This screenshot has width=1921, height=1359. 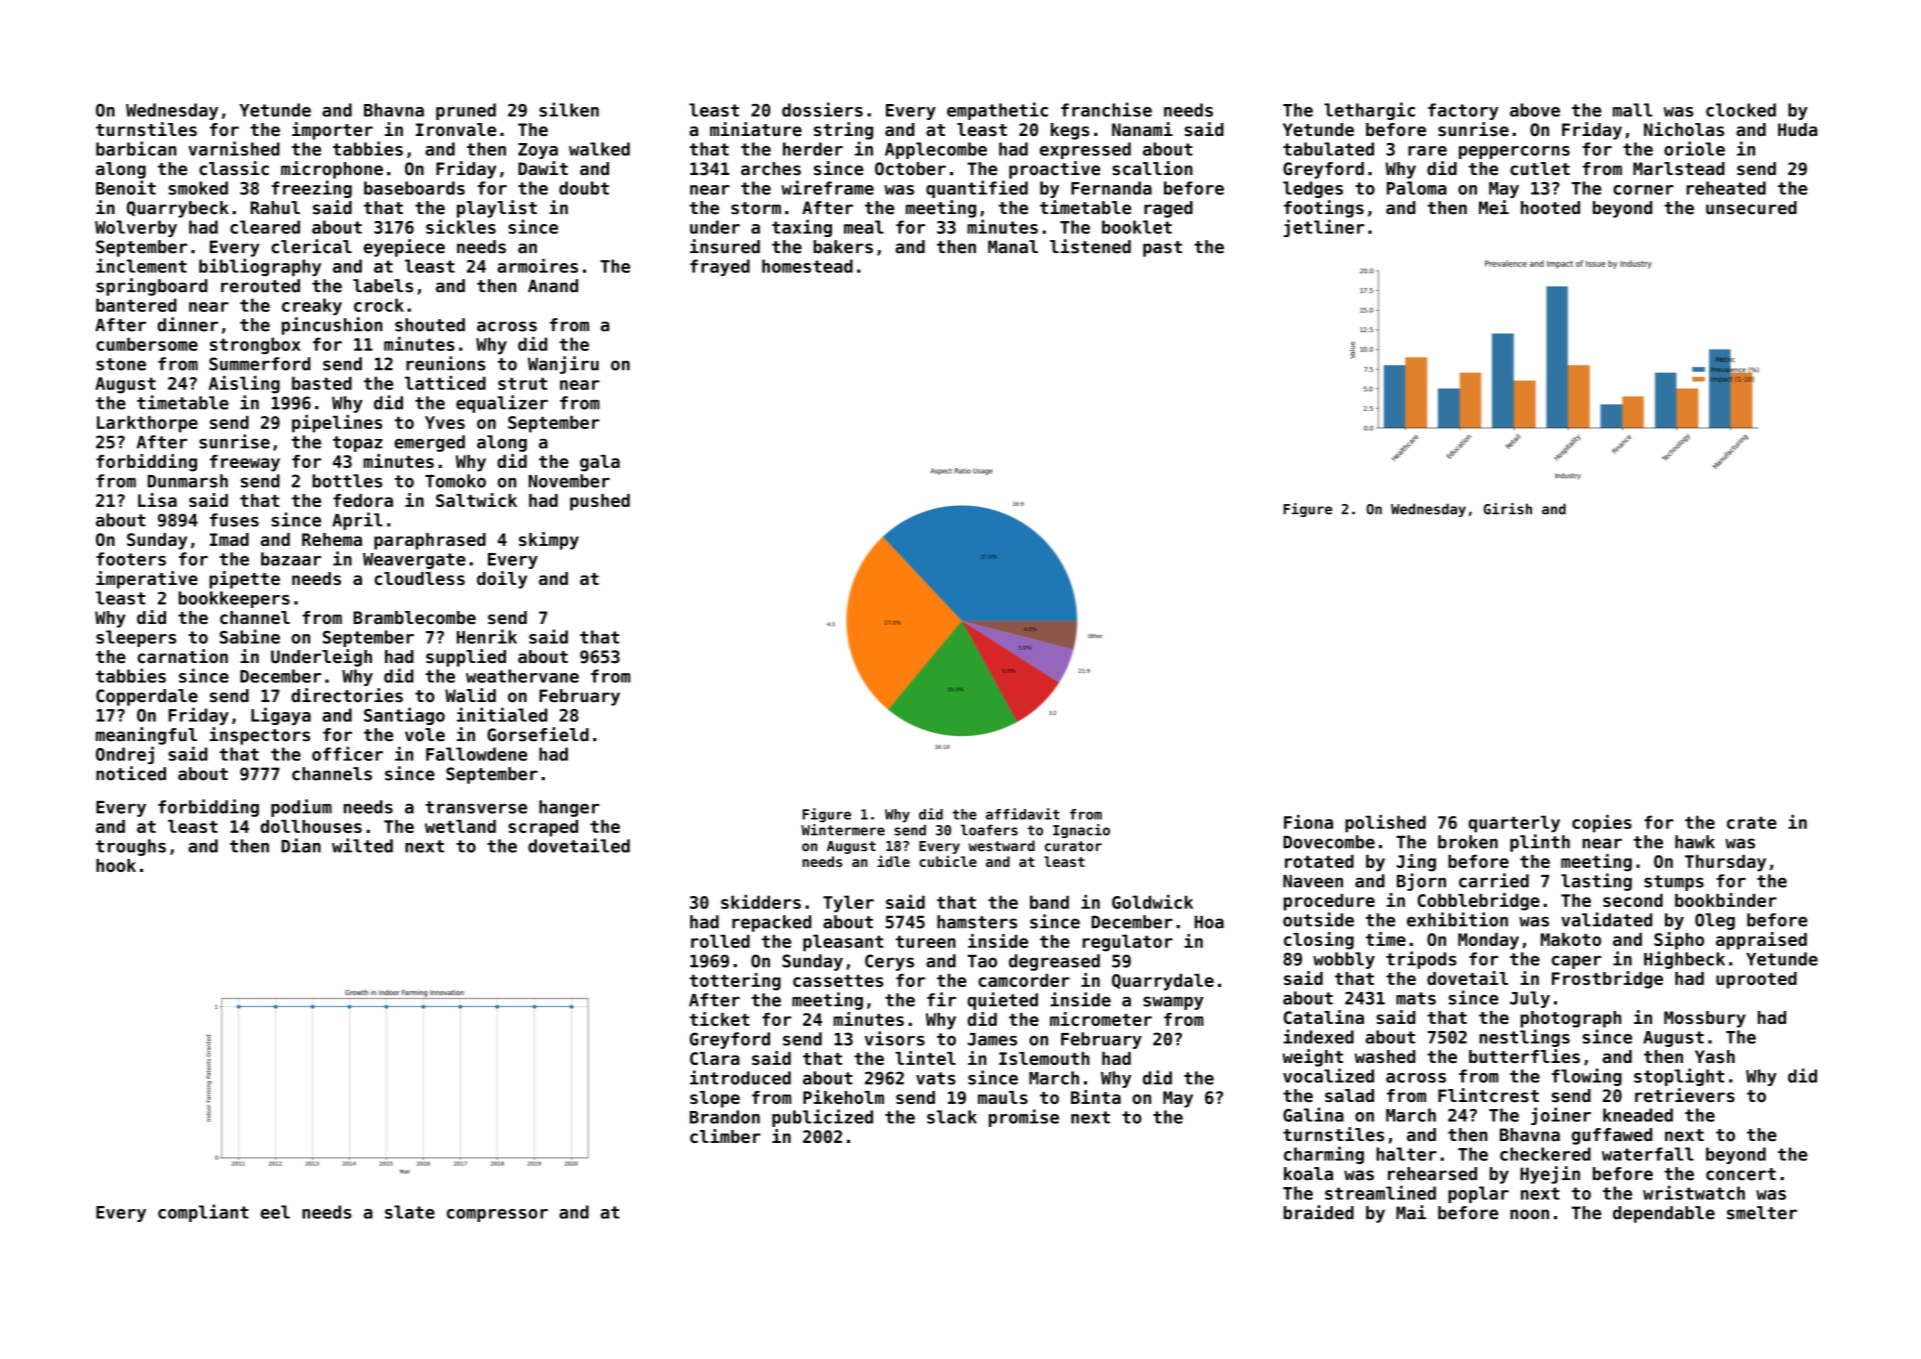 I want to click on Girish, so click(x=1508, y=509).
